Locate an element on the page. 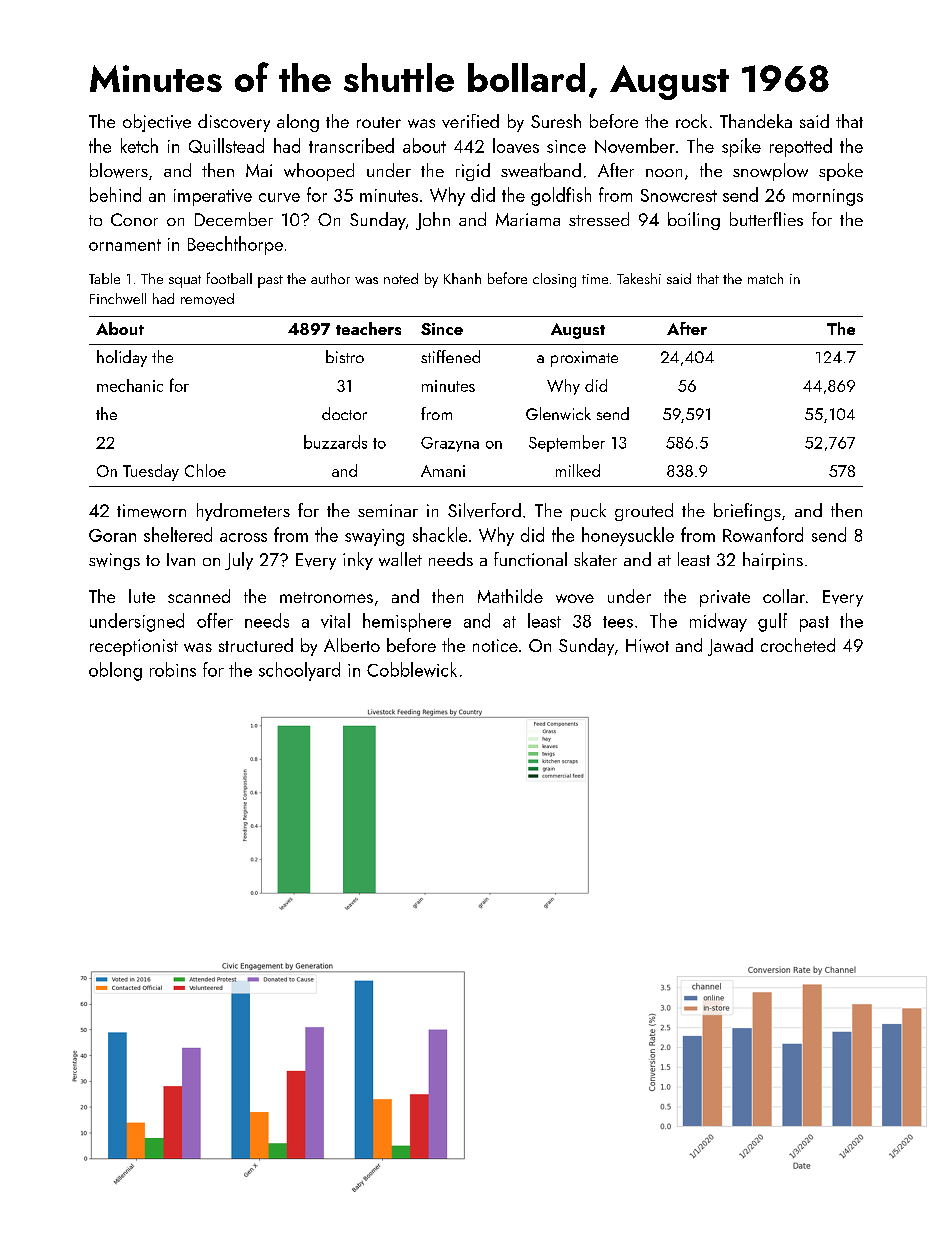 This document has height=1233, width=952. briefings is located at coordinates (747, 512).
